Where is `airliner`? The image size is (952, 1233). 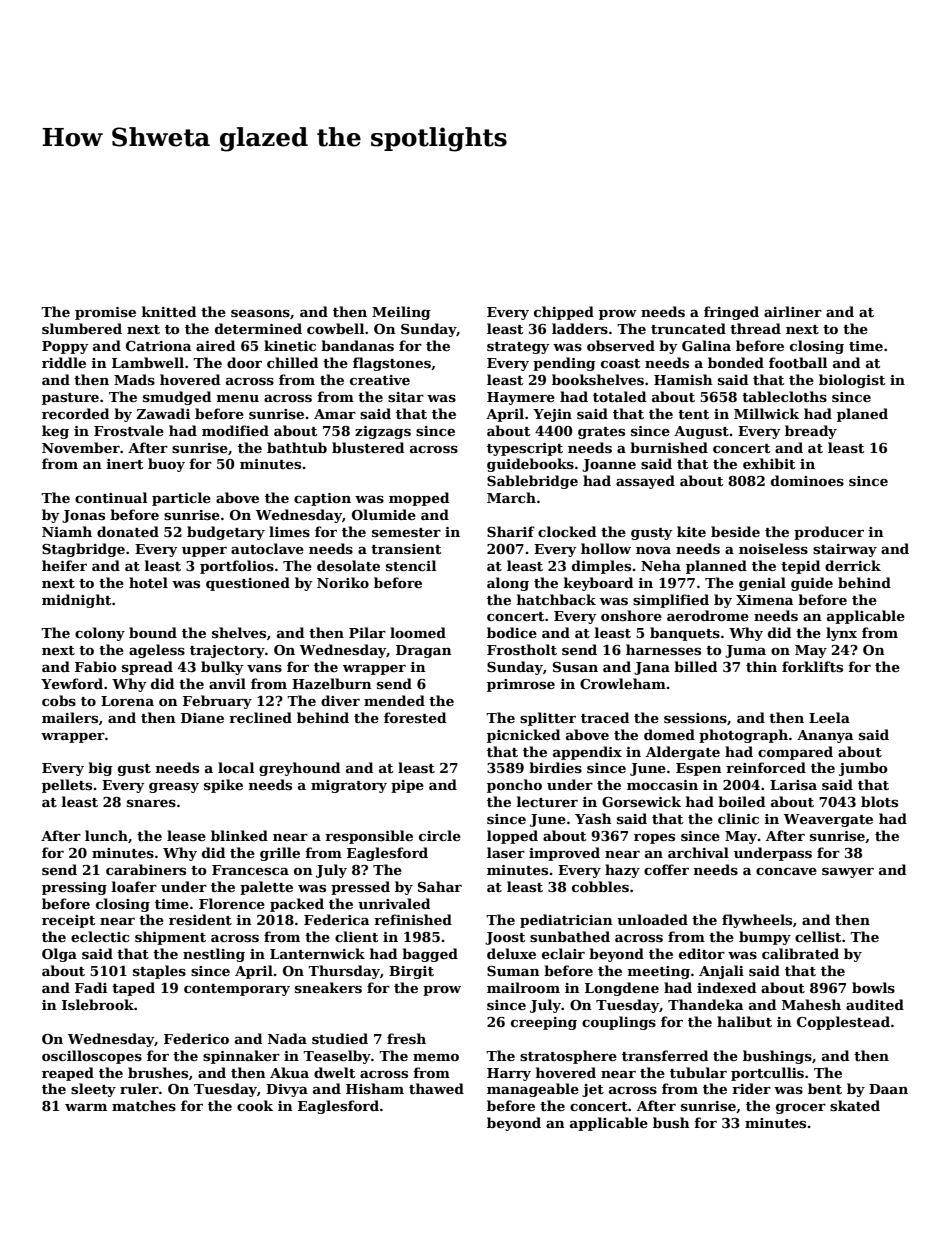
airliner is located at coordinates (793, 311).
